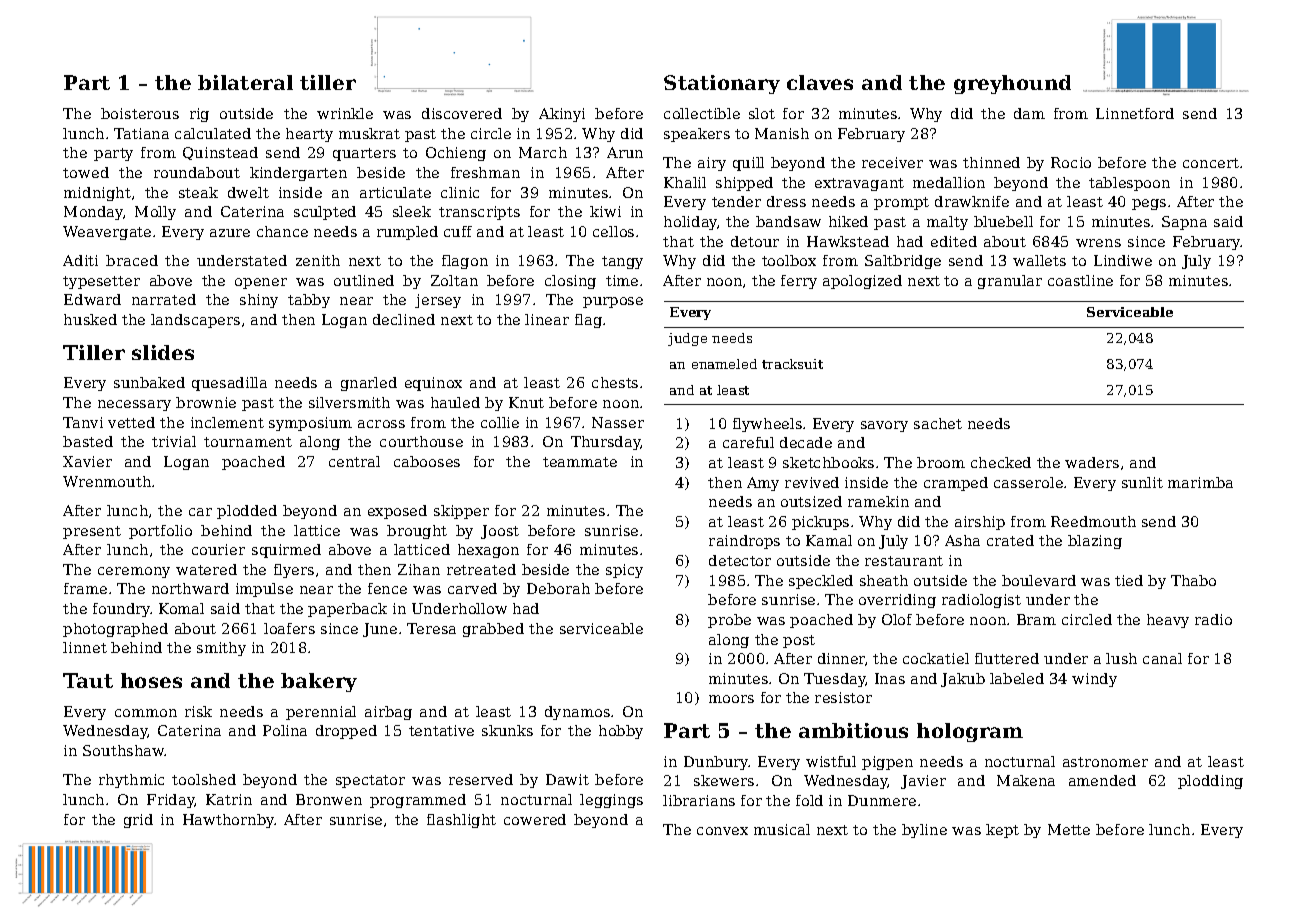 This screenshot has height=924, width=1308. I want to click on outlined, so click(364, 280).
